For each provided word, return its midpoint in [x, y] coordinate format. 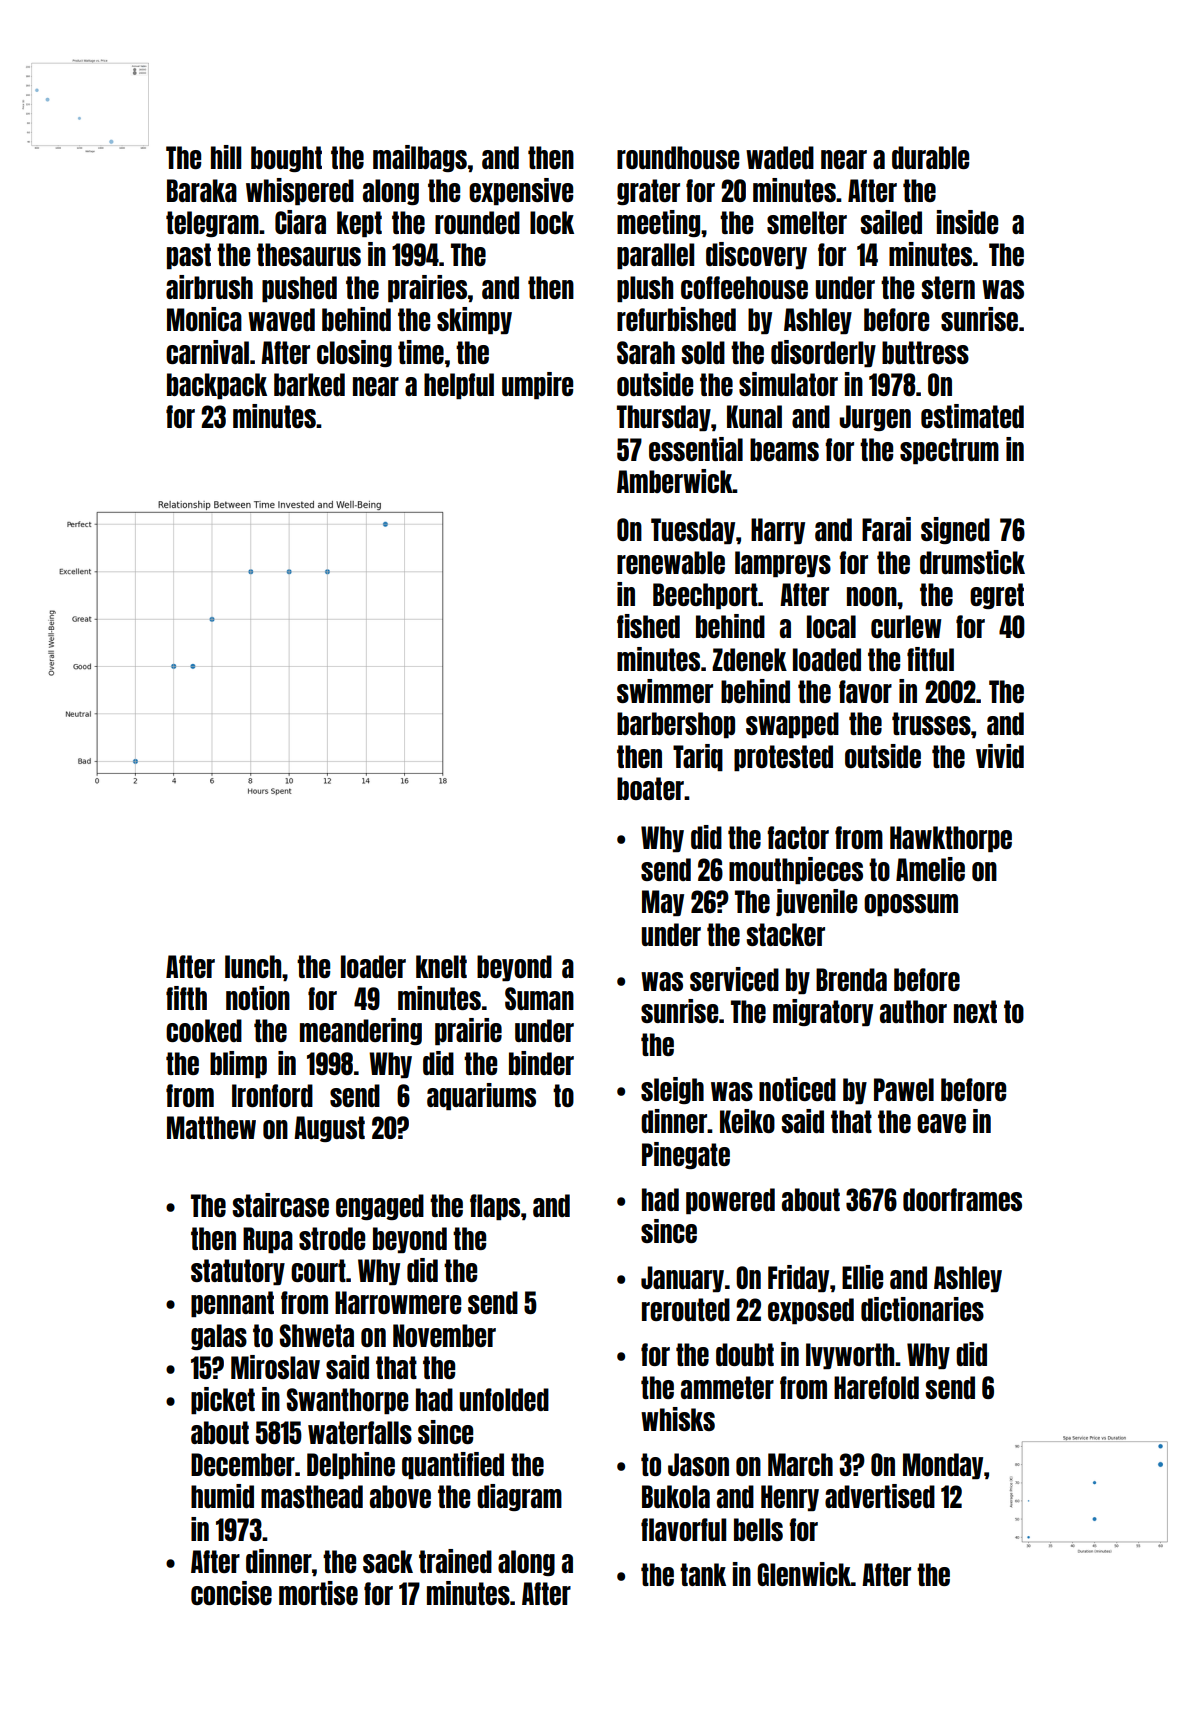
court [318, 1270]
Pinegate [686, 1155]
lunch [253, 966]
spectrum [949, 451]
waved [281, 319]
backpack [217, 386]
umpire [537, 385]
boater [650, 788]
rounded [477, 222]
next [975, 1011]
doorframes [962, 1199]
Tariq [698, 757]
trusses [931, 723]
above [400, 1496]
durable [930, 157]
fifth [186, 998]
